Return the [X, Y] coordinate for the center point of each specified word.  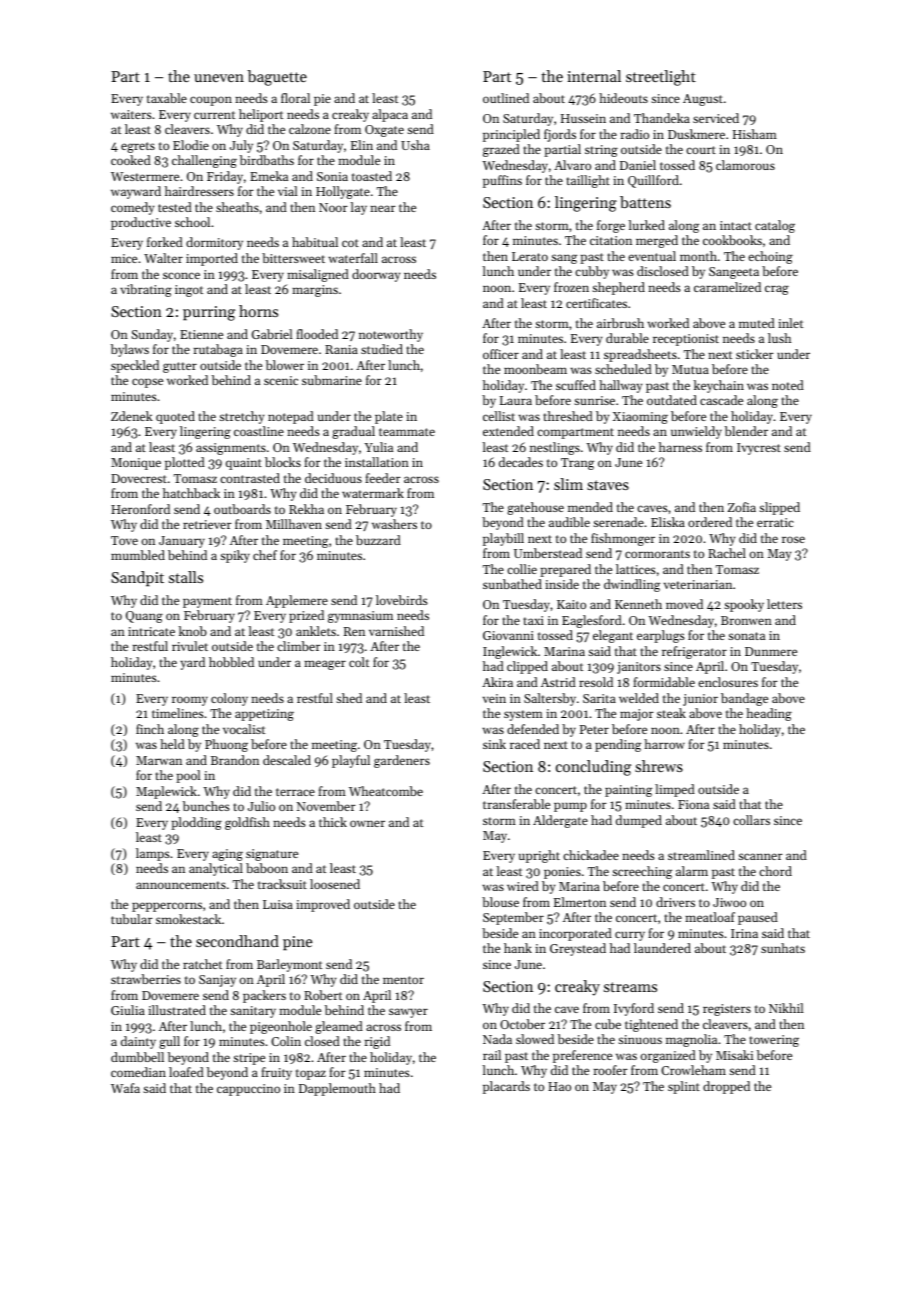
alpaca [390, 115]
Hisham [755, 134]
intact [736, 225]
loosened [335, 884]
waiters [131, 114]
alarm [692, 871]
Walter [163, 258]
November [326, 806]
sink [494, 744]
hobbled [231, 662]
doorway [376, 275]
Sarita [599, 698]
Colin [286, 1041]
